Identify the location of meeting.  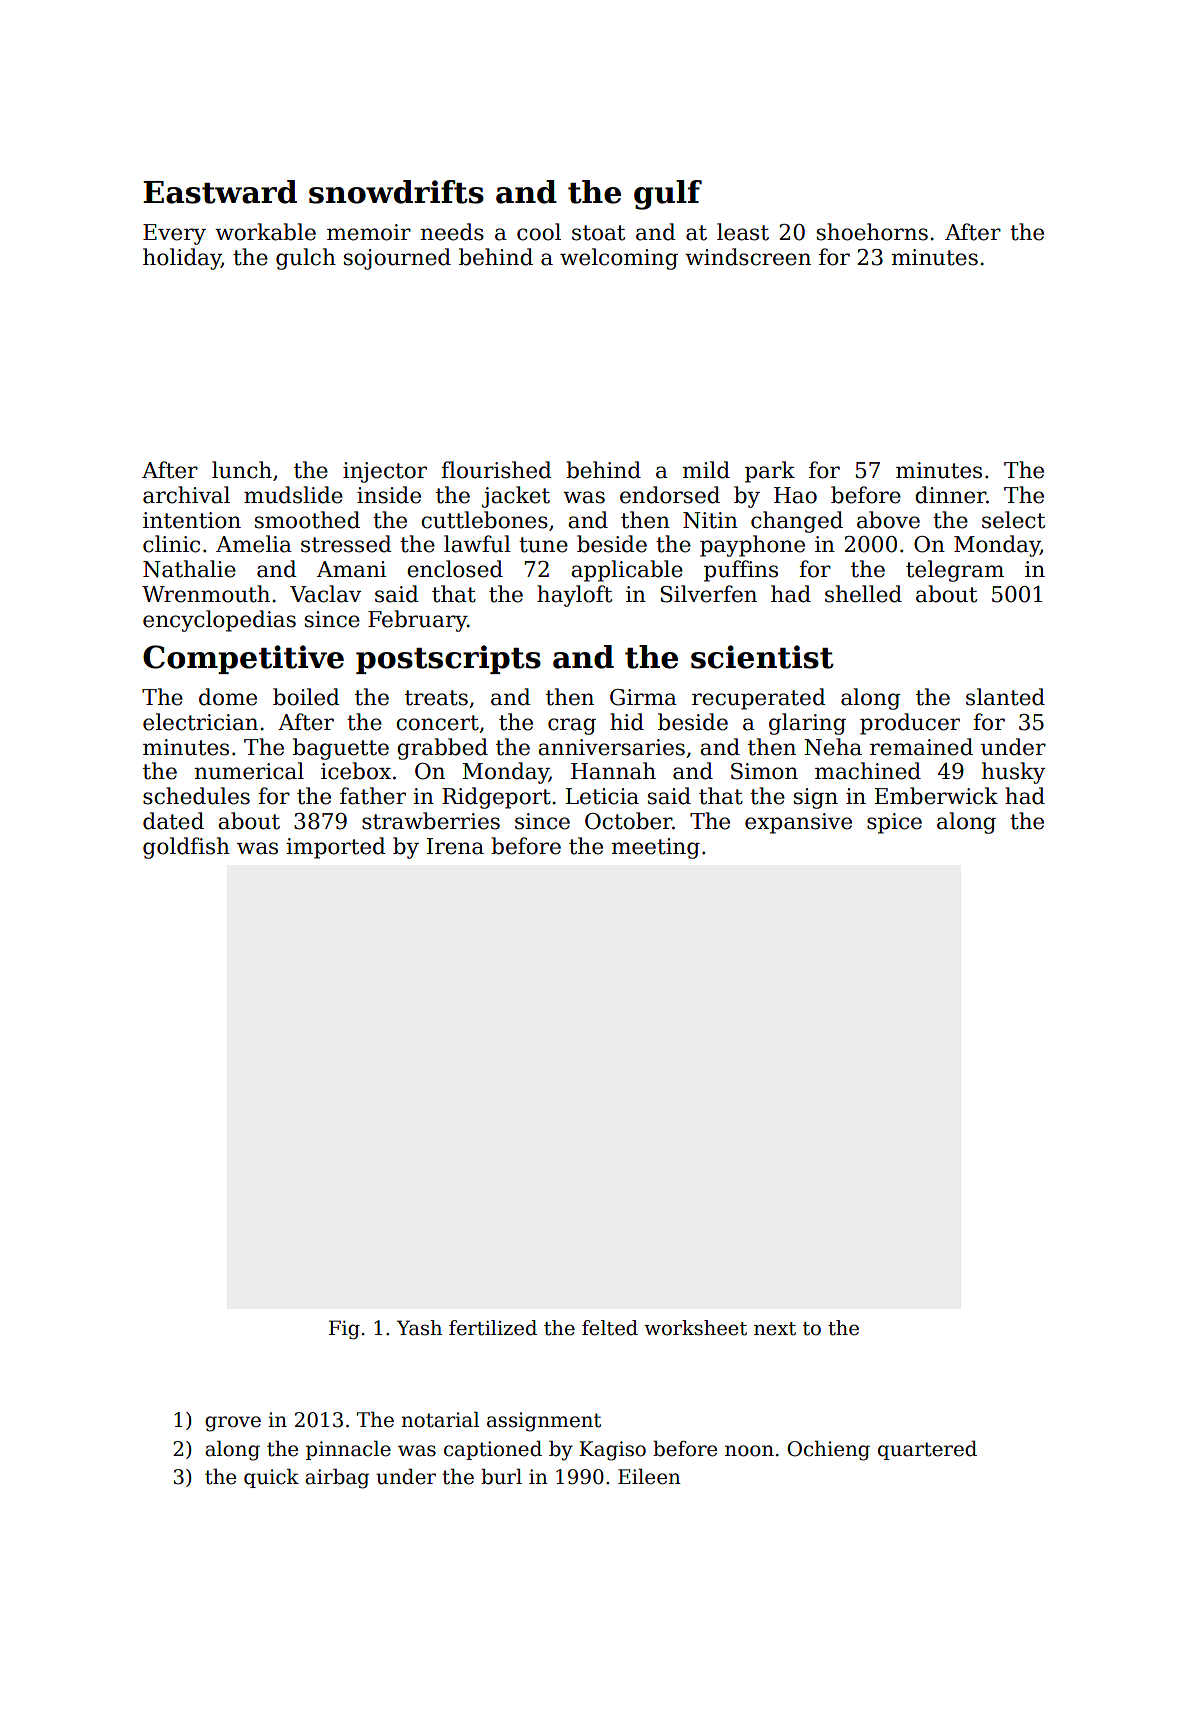
(655, 848).
